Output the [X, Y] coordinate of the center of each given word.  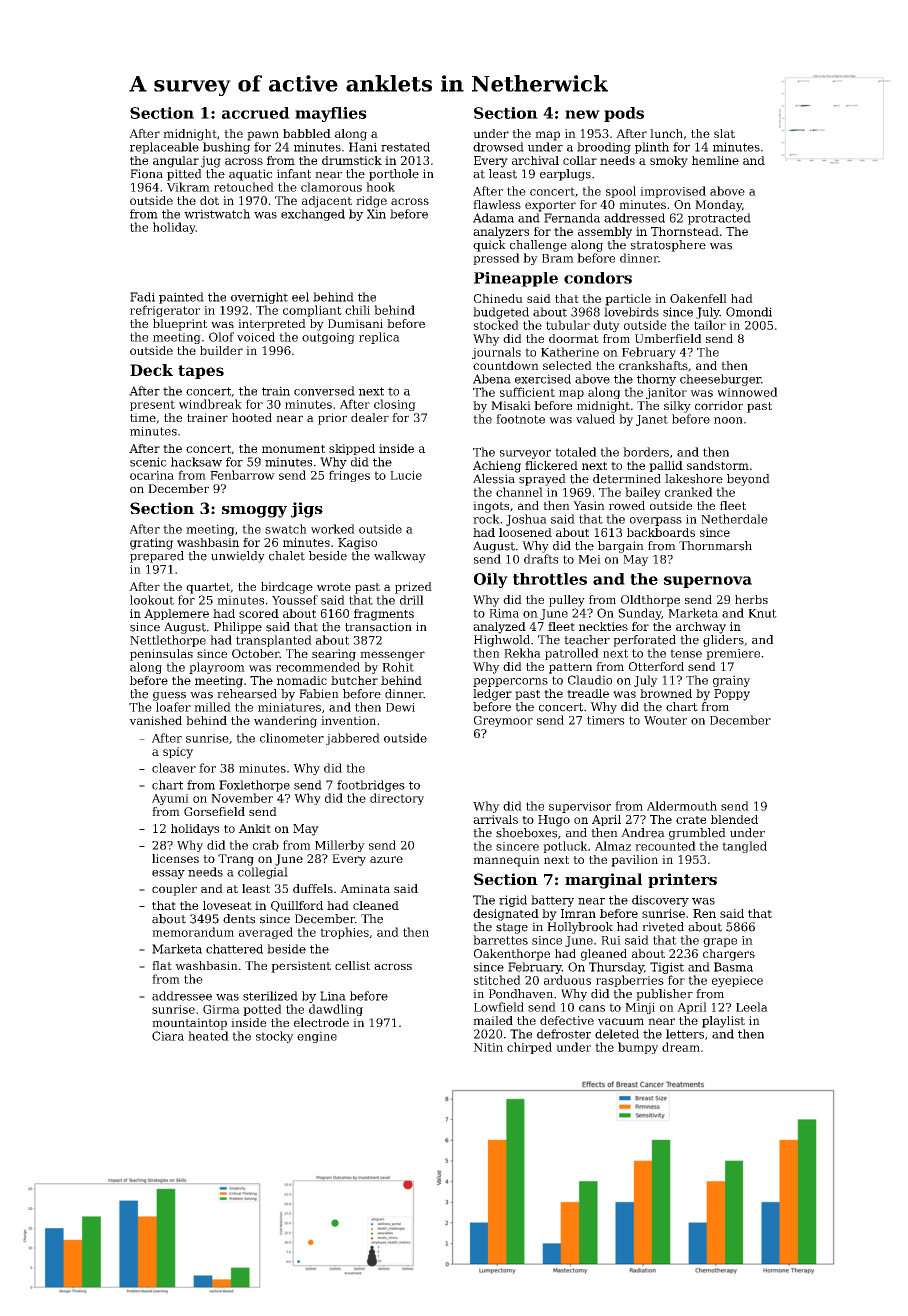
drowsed [498, 147]
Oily [491, 580]
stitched [497, 980]
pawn [263, 136]
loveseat [227, 905]
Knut [762, 613]
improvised [673, 192]
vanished [155, 720]
